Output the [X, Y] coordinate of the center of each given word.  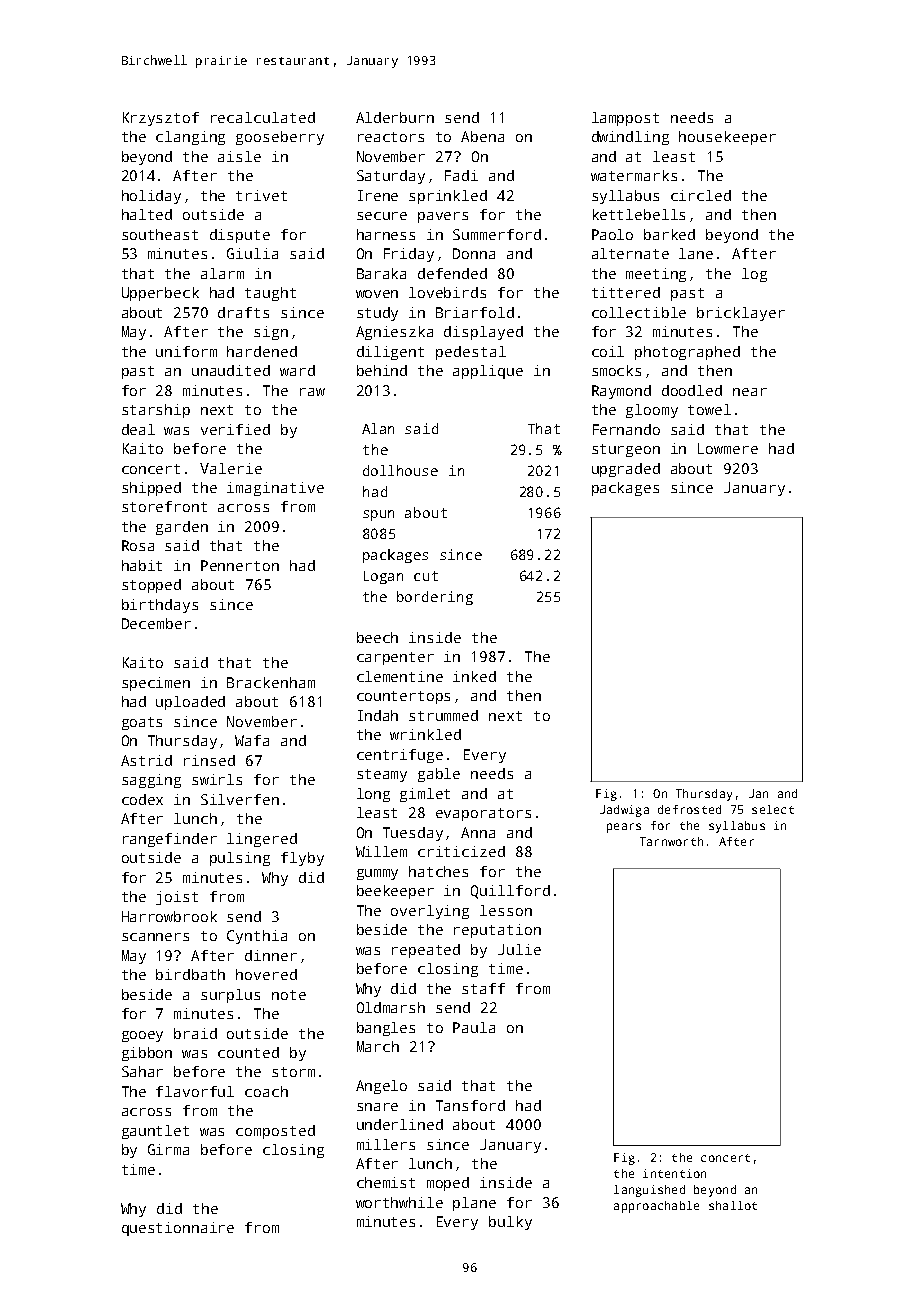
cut [426, 576]
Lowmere [728, 448]
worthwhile [399, 1202]
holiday [151, 197]
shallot [733, 1205]
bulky [510, 1223]
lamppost [625, 119]
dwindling [630, 138]
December [156, 623]
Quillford [510, 892]
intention [674, 1173]
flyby [302, 859]
